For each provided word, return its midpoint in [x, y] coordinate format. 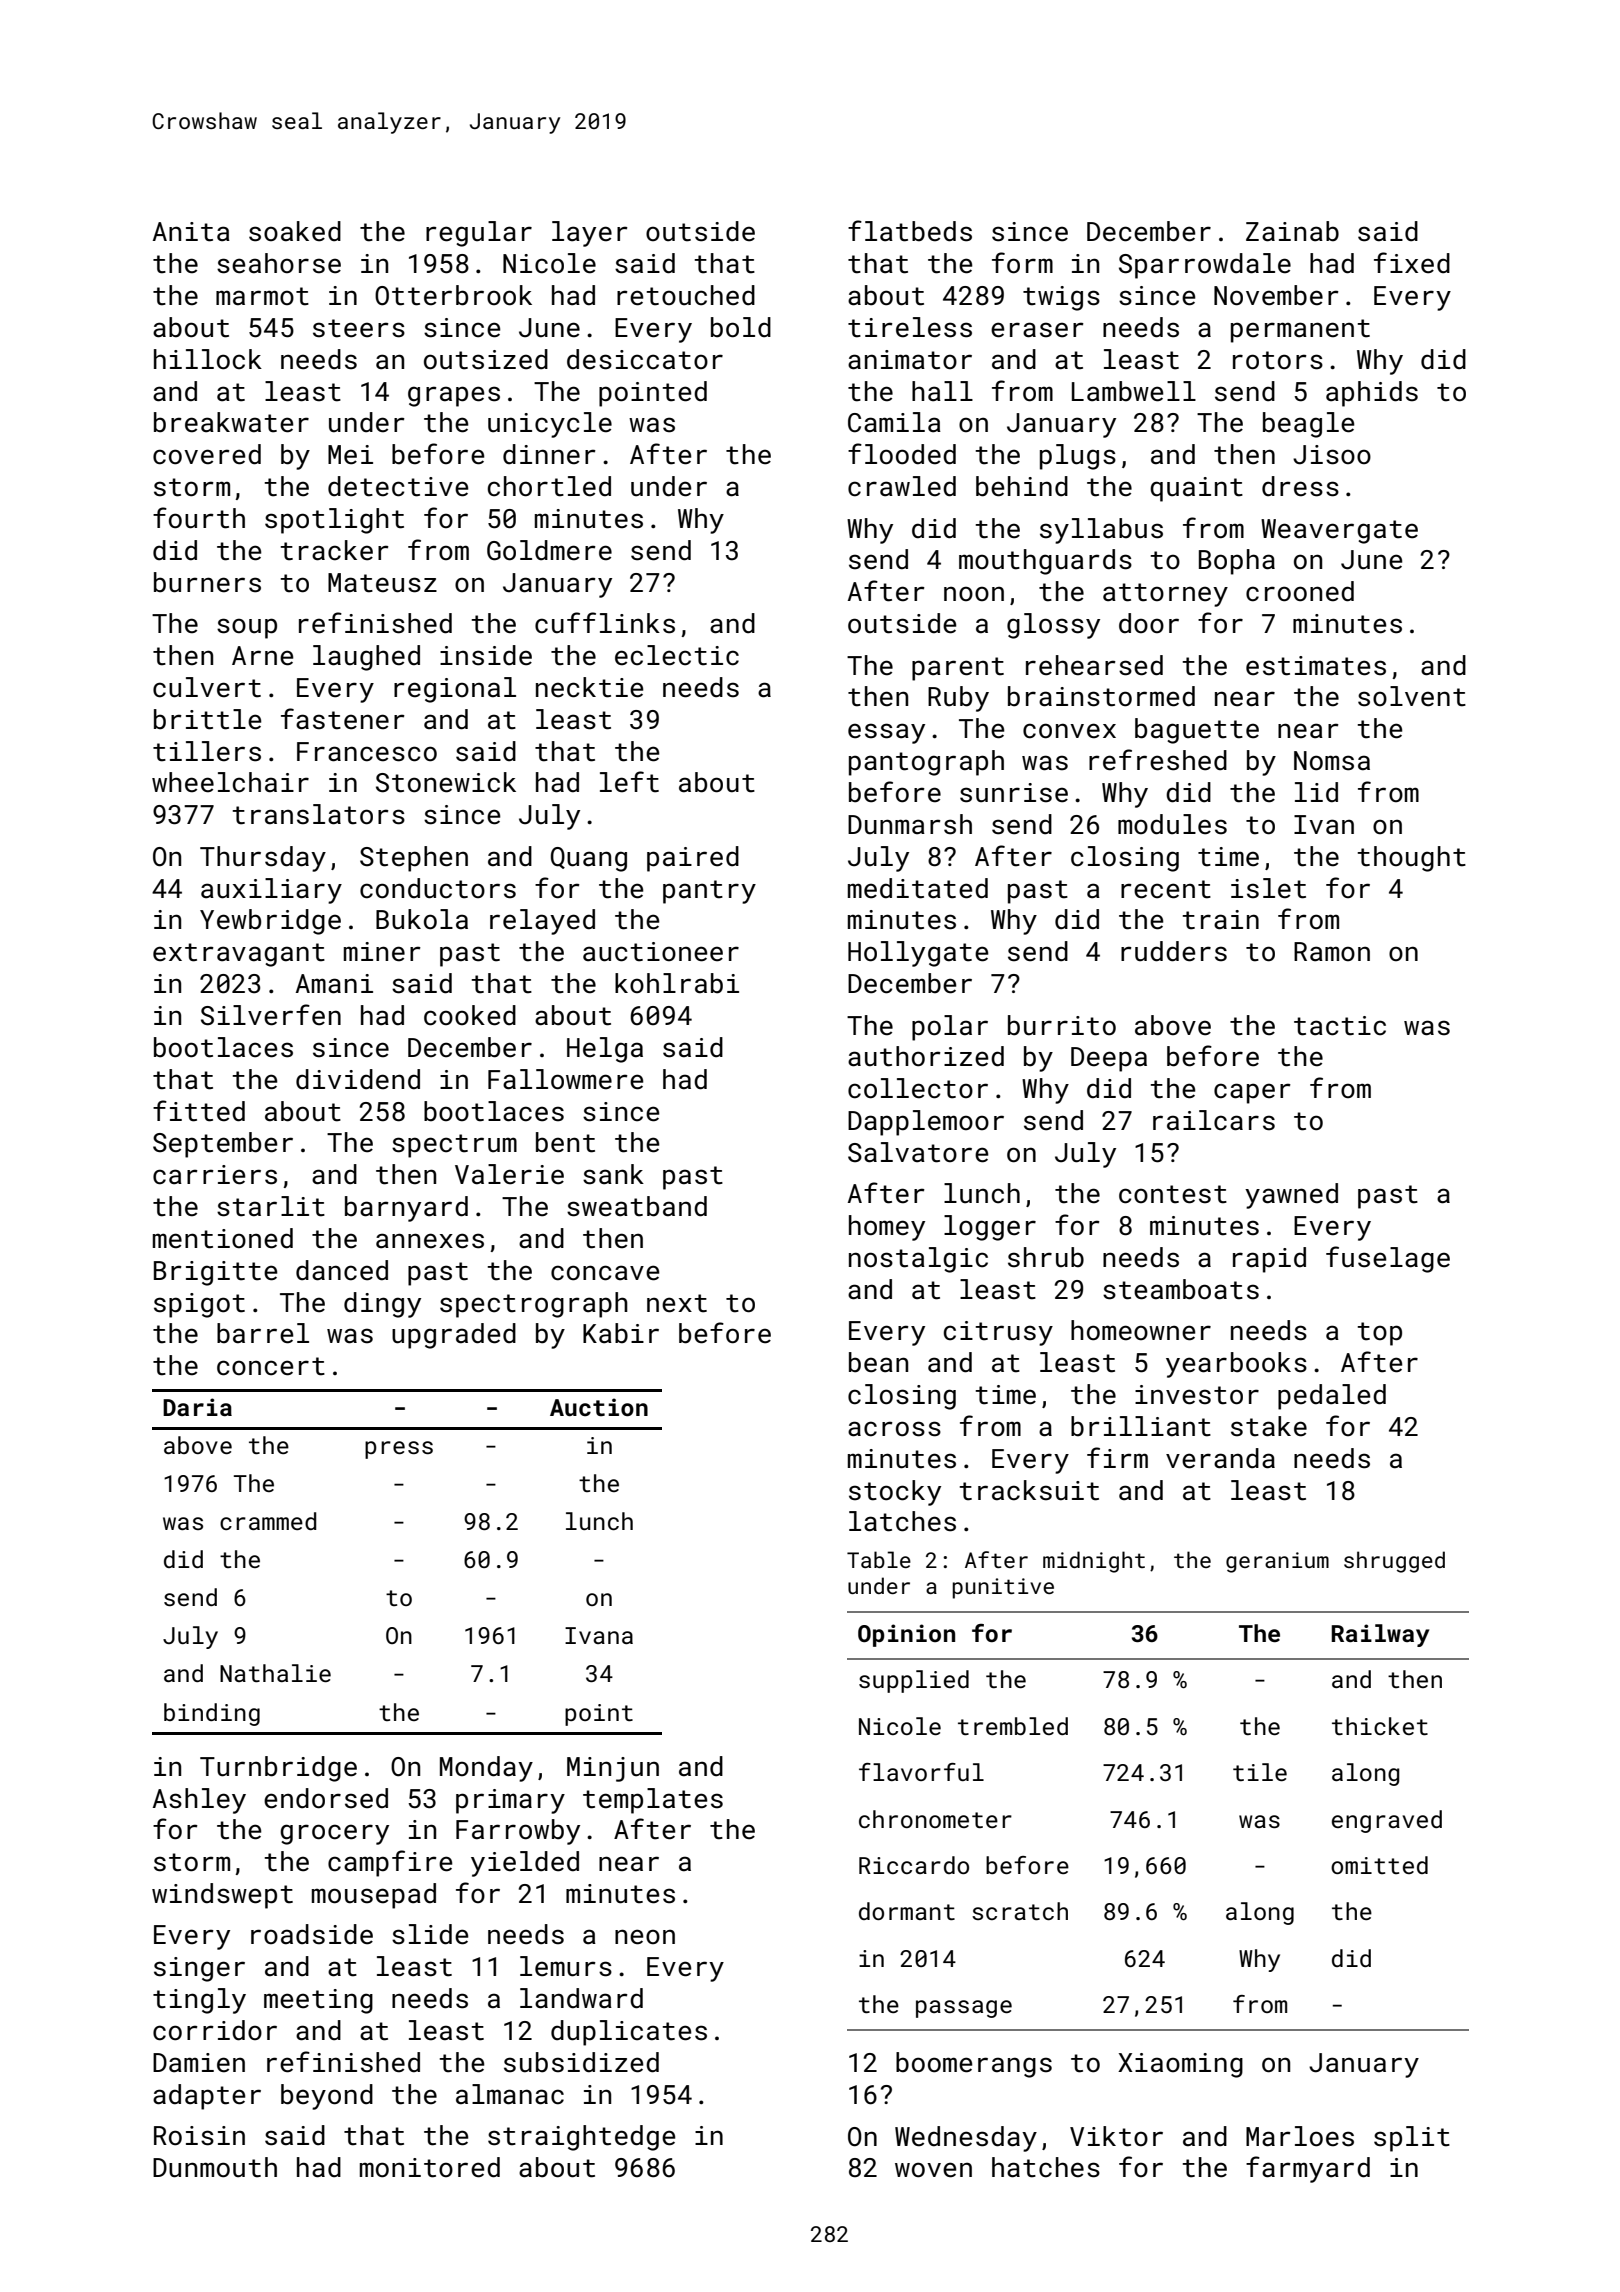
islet [1268, 888]
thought [1411, 859]
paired [693, 859]
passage [964, 2009]
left [629, 782]
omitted [1379, 1865]
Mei [350, 455]
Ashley [199, 1801]
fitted [199, 1111]
